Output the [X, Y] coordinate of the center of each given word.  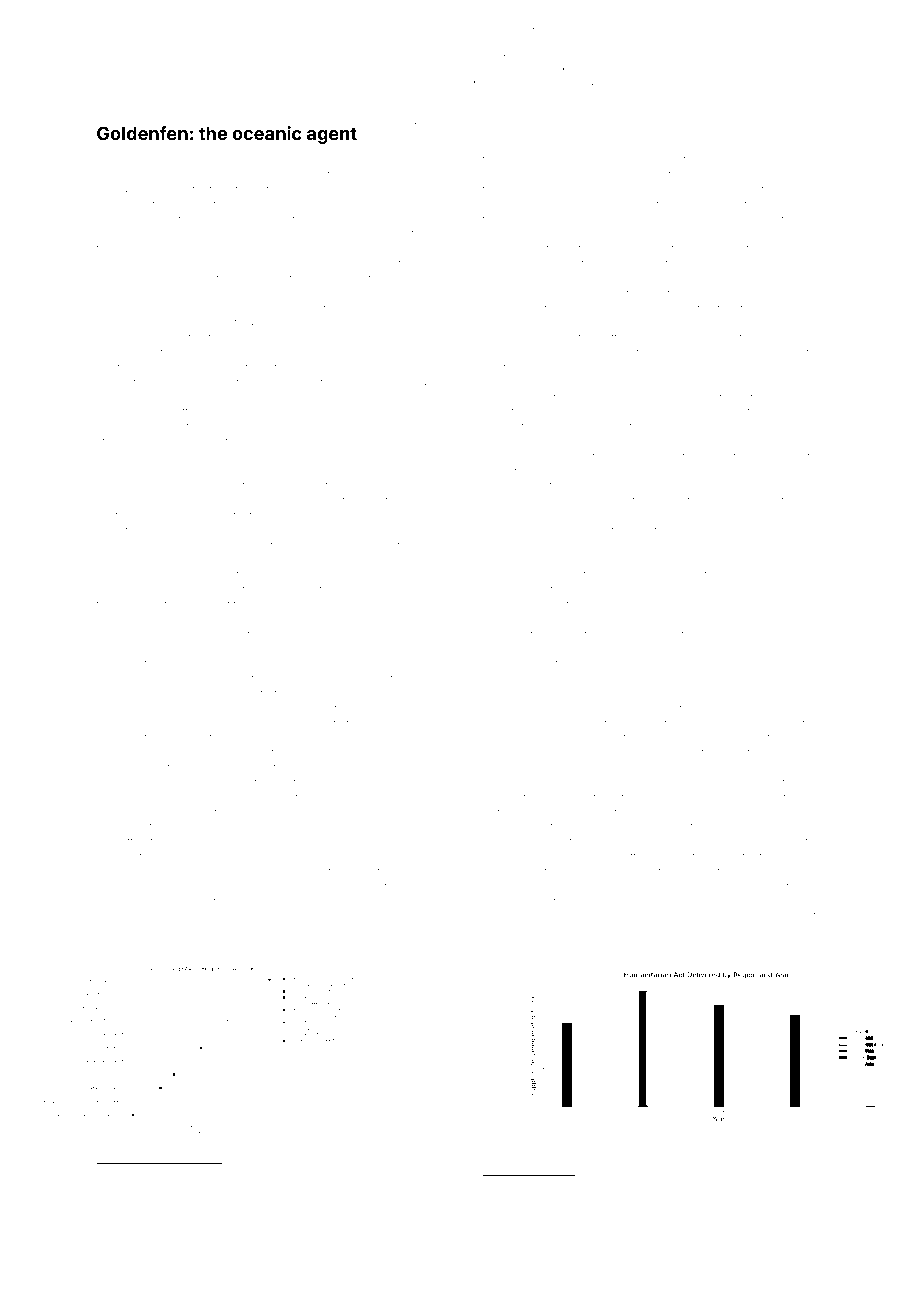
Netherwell [126, 902]
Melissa [117, 589]
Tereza [809, 634]
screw [349, 160]
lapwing [692, 815]
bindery [410, 621]
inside [704, 264]
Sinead [173, 233]
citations [504, 916]
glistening [211, 1176]
